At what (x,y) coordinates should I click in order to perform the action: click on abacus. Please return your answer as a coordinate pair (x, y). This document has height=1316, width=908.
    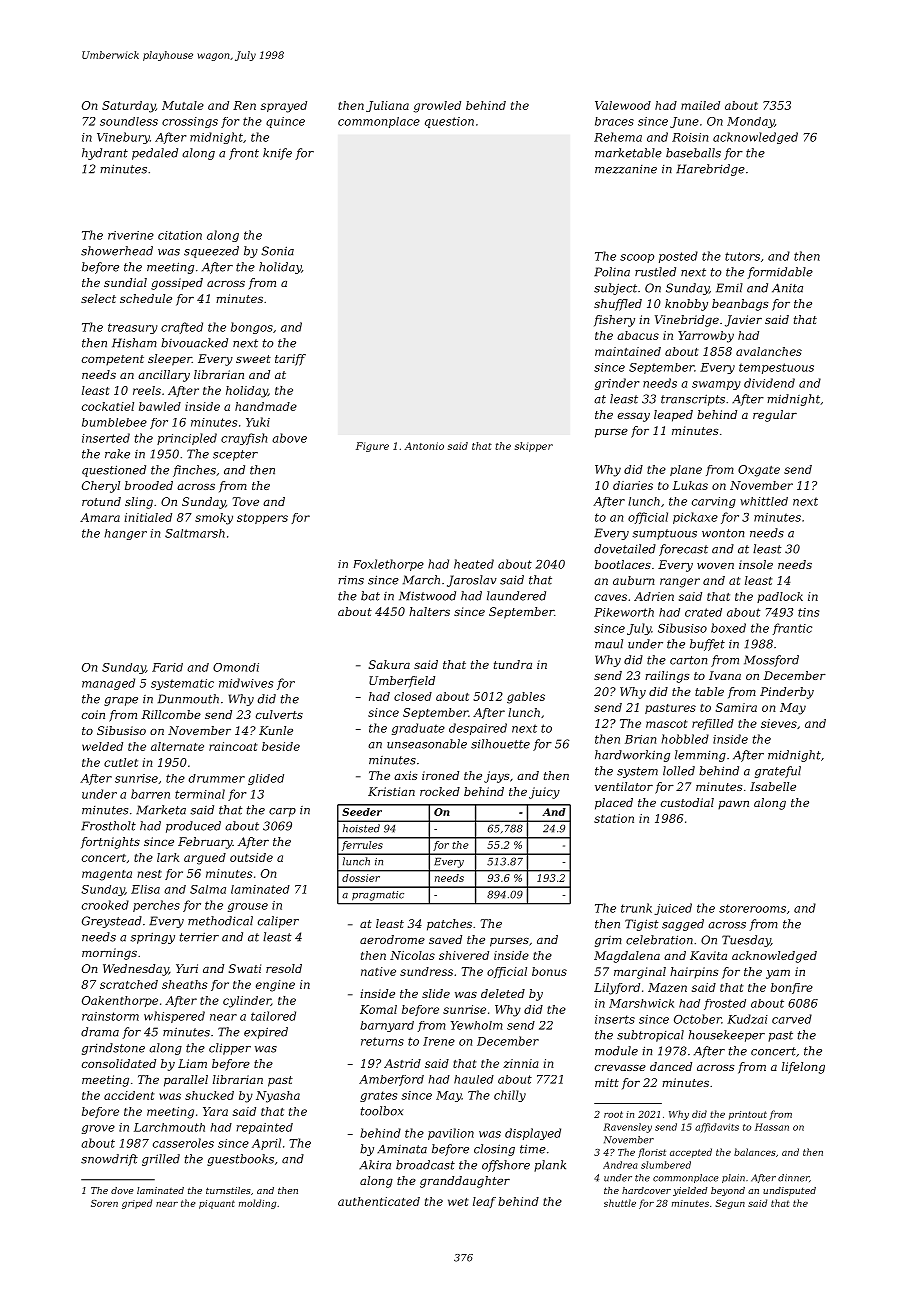
    Looking at the image, I should click on (638, 335).
